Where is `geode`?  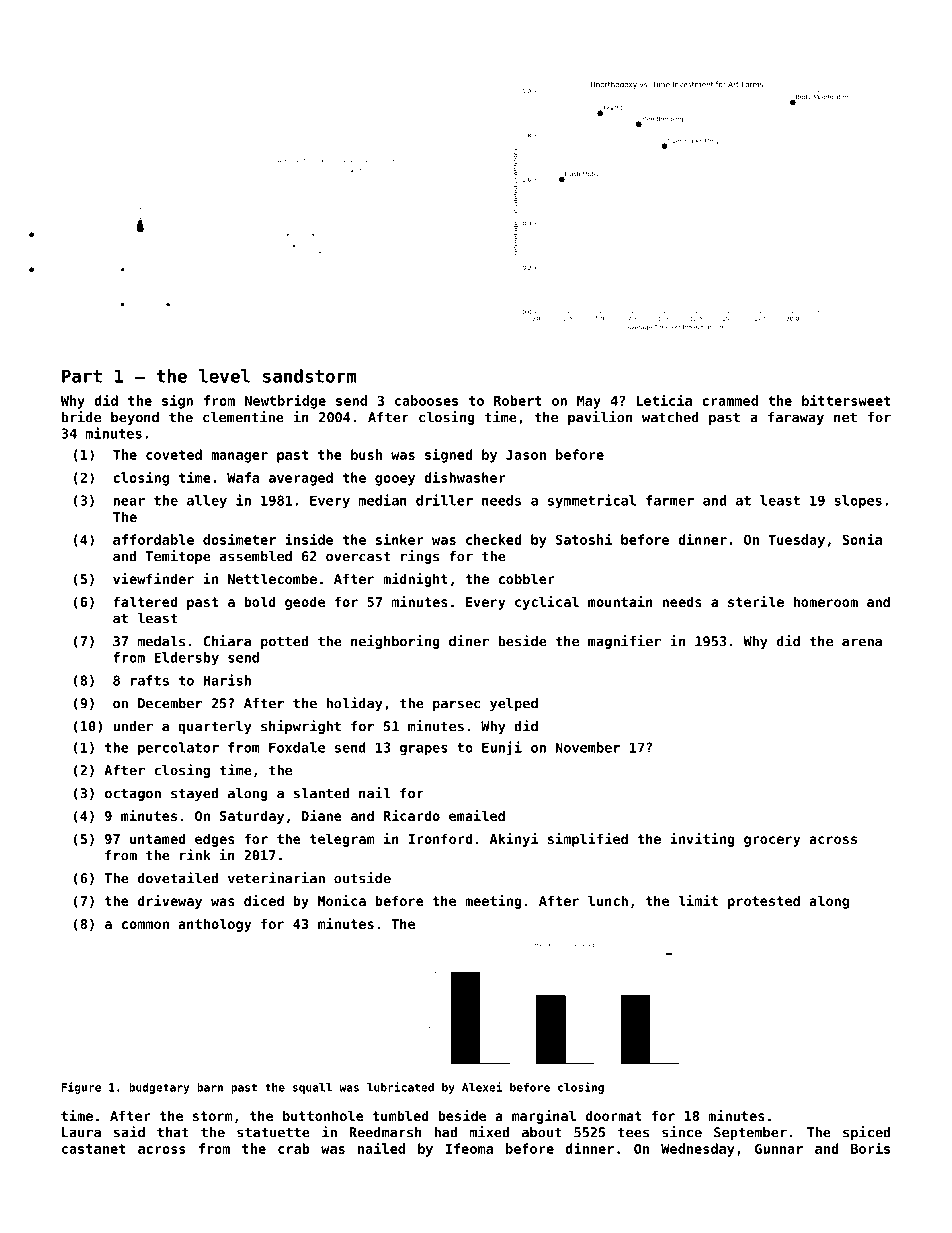
geode is located at coordinates (305, 603).
